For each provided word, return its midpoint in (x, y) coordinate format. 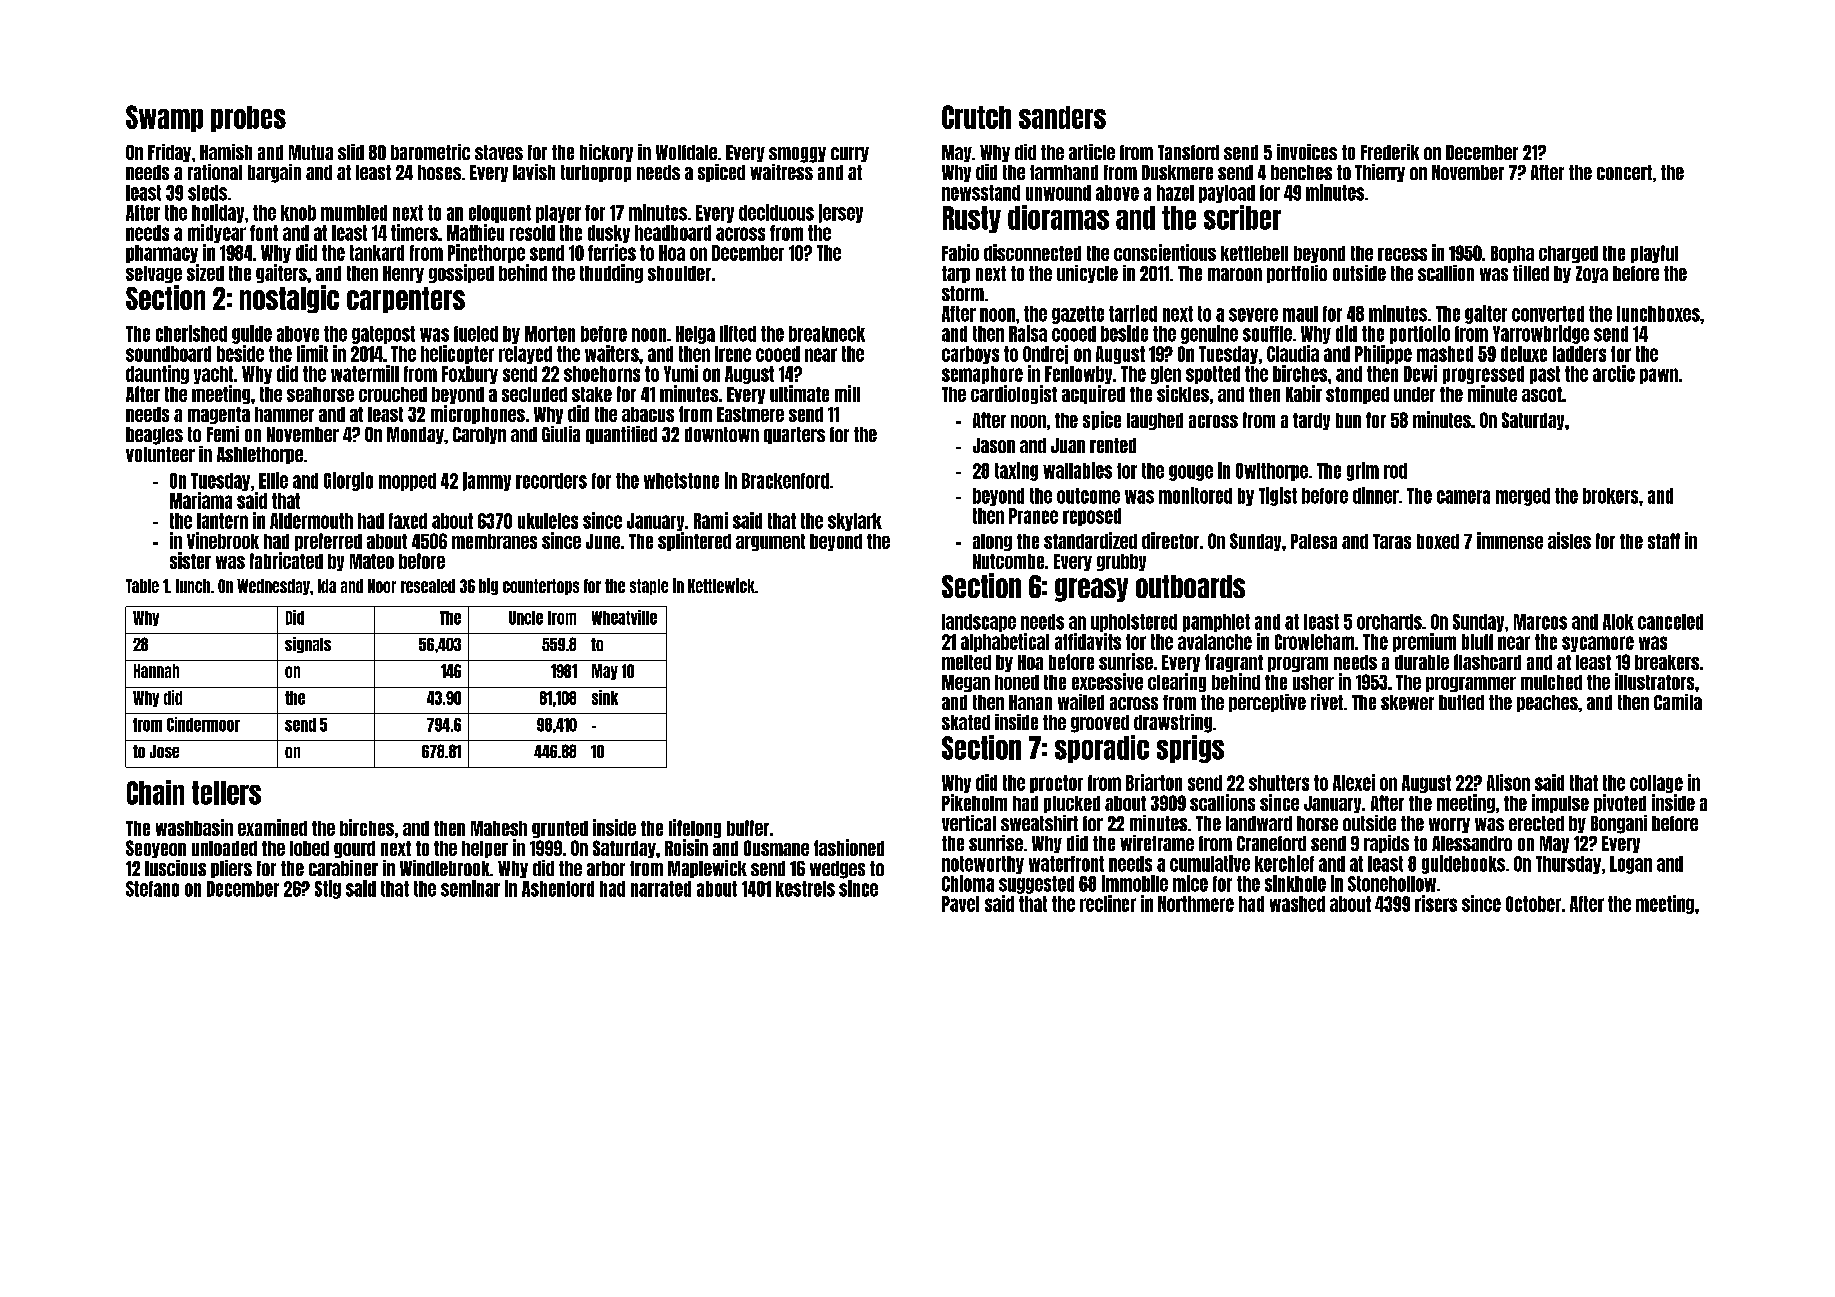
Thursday (1568, 865)
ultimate (799, 393)
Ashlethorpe (260, 455)
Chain (155, 792)
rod (1395, 471)
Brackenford (785, 481)
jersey (841, 213)
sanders (1062, 117)
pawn (1659, 376)
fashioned (849, 847)
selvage (154, 274)
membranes (494, 541)
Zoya (1592, 274)
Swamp (164, 118)
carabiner (343, 868)
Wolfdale (686, 152)
